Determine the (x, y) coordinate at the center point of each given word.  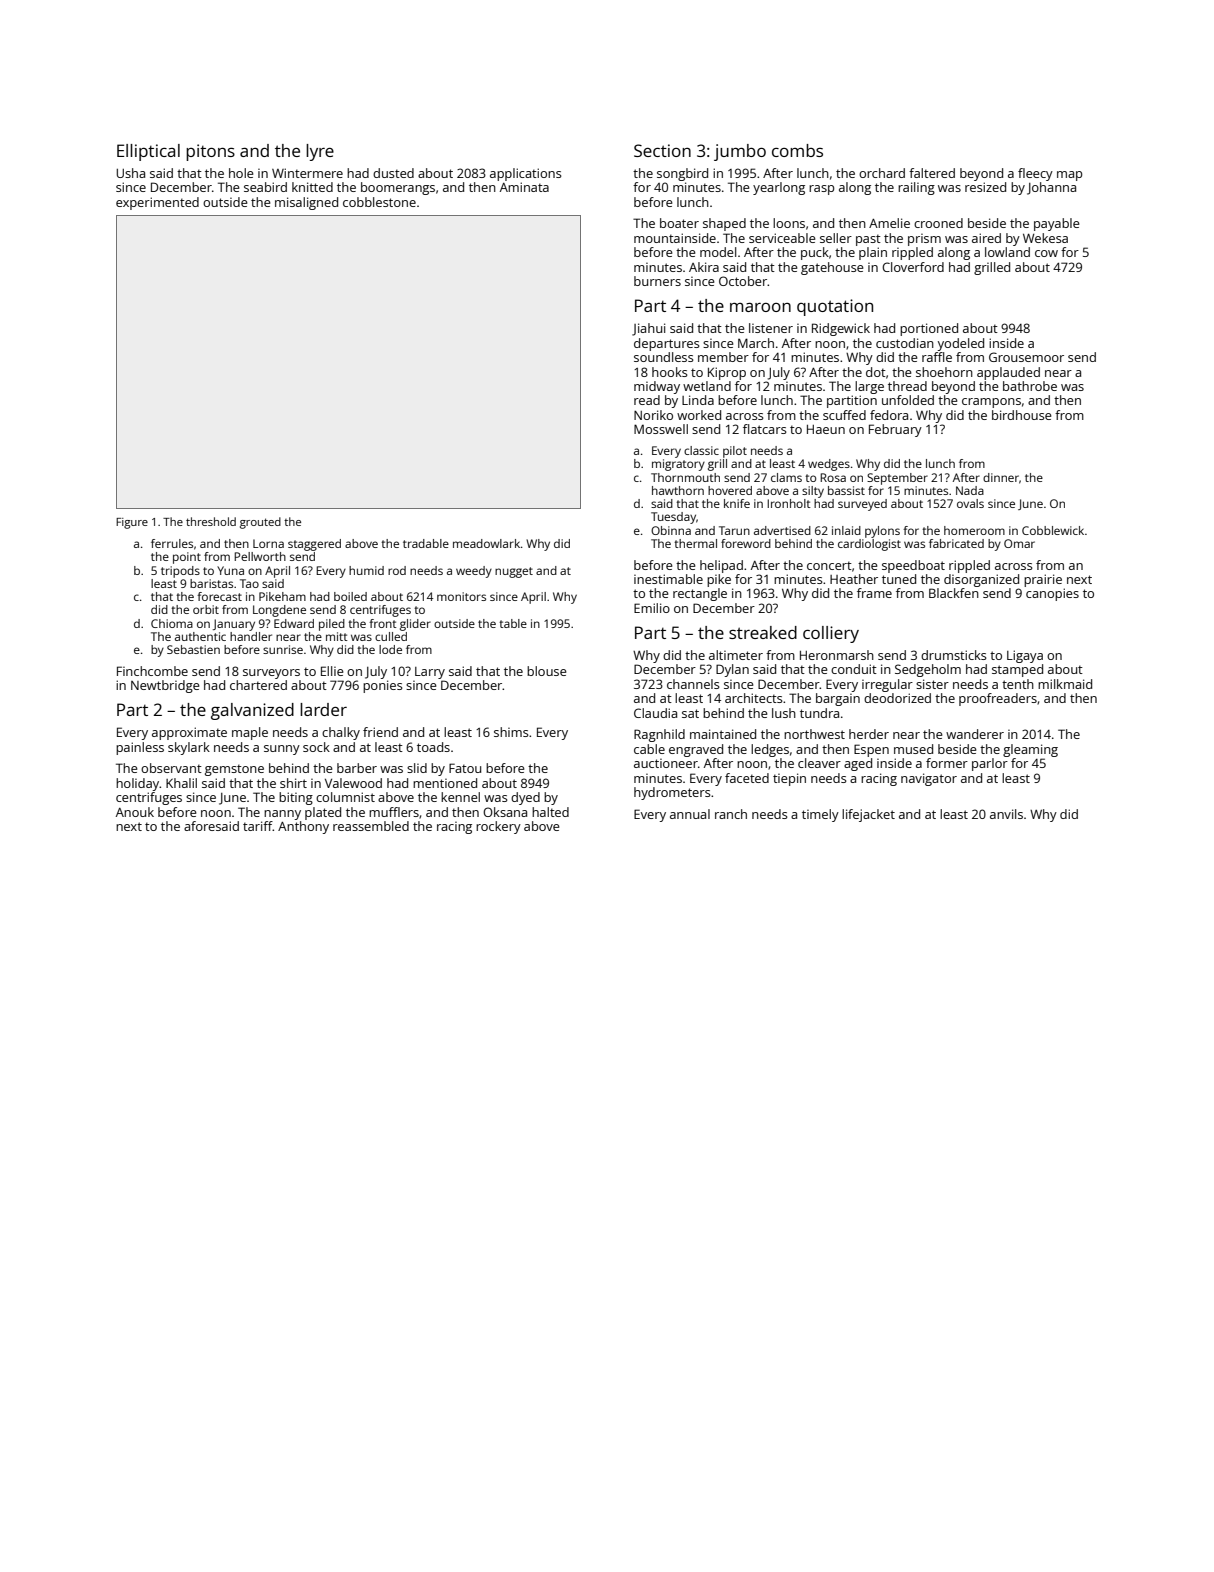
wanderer (975, 734)
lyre (320, 152)
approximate (189, 733)
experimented (157, 203)
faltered (932, 173)
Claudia (655, 713)
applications (526, 174)
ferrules (172, 543)
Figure (132, 523)
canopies (1052, 594)
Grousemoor (1026, 357)
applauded (1008, 373)
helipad (721, 566)
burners (657, 281)
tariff (258, 826)
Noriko (653, 415)
